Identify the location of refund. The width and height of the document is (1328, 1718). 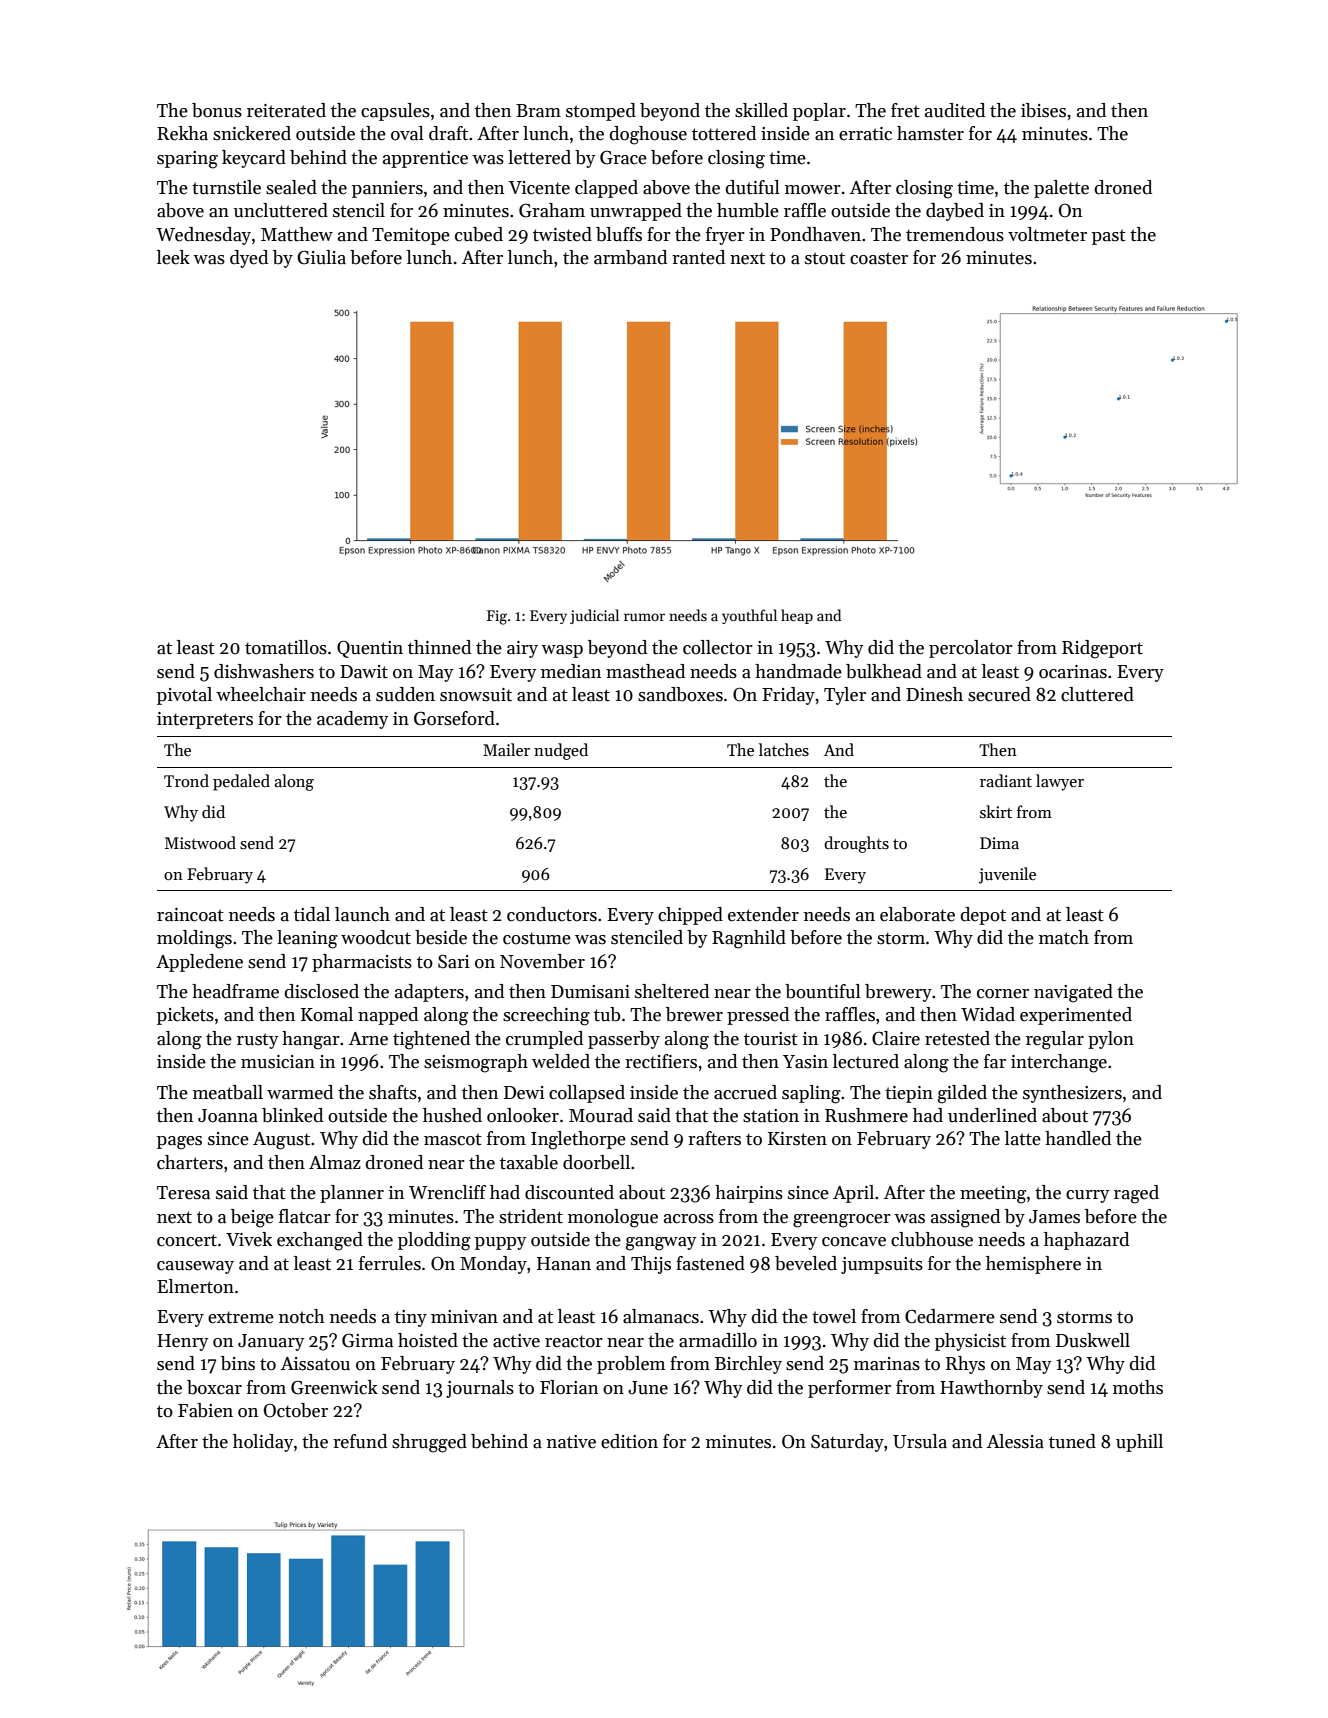
(360, 1441).
